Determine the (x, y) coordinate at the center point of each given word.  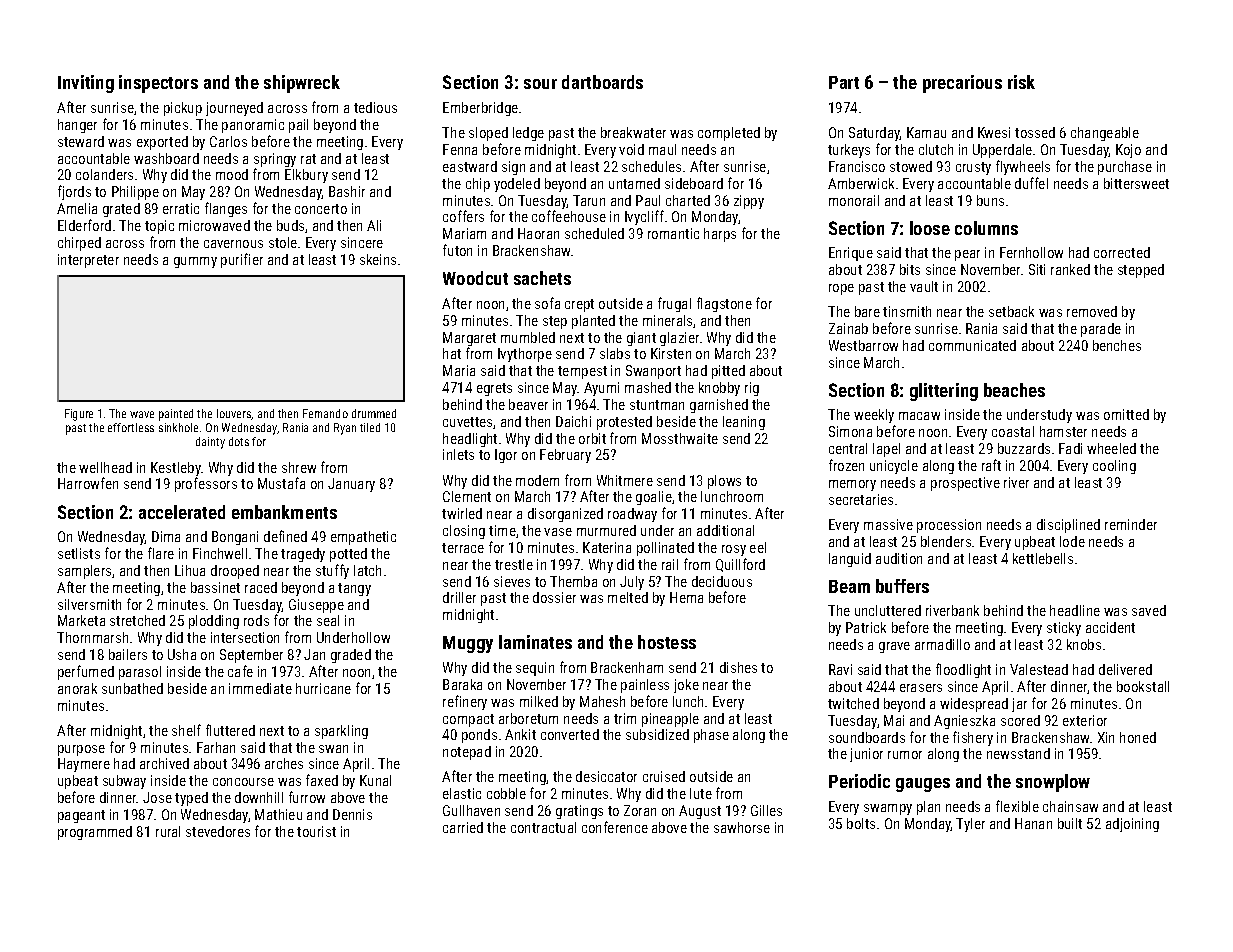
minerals (667, 320)
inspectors (158, 84)
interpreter (88, 261)
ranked (1070, 269)
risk (1021, 82)
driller (459, 597)
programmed (95, 833)
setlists (79, 553)
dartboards (602, 82)
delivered (1125, 669)
